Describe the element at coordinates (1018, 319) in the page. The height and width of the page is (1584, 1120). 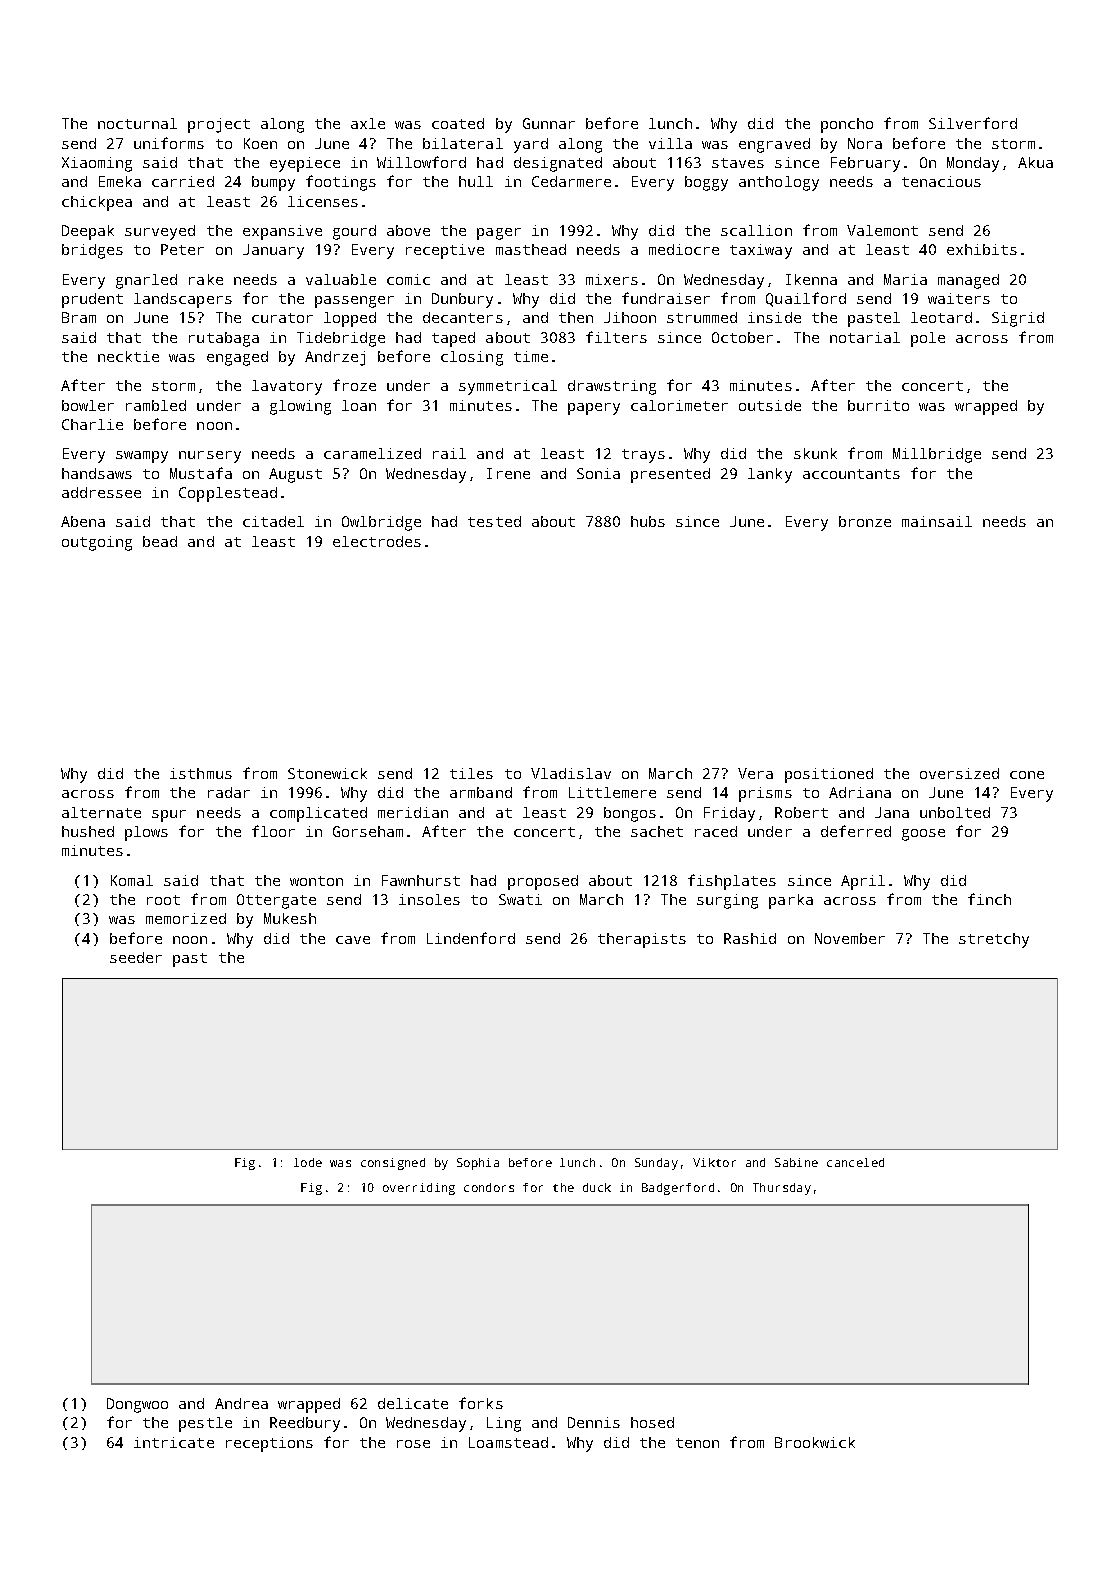
I see `Sigrid` at that location.
